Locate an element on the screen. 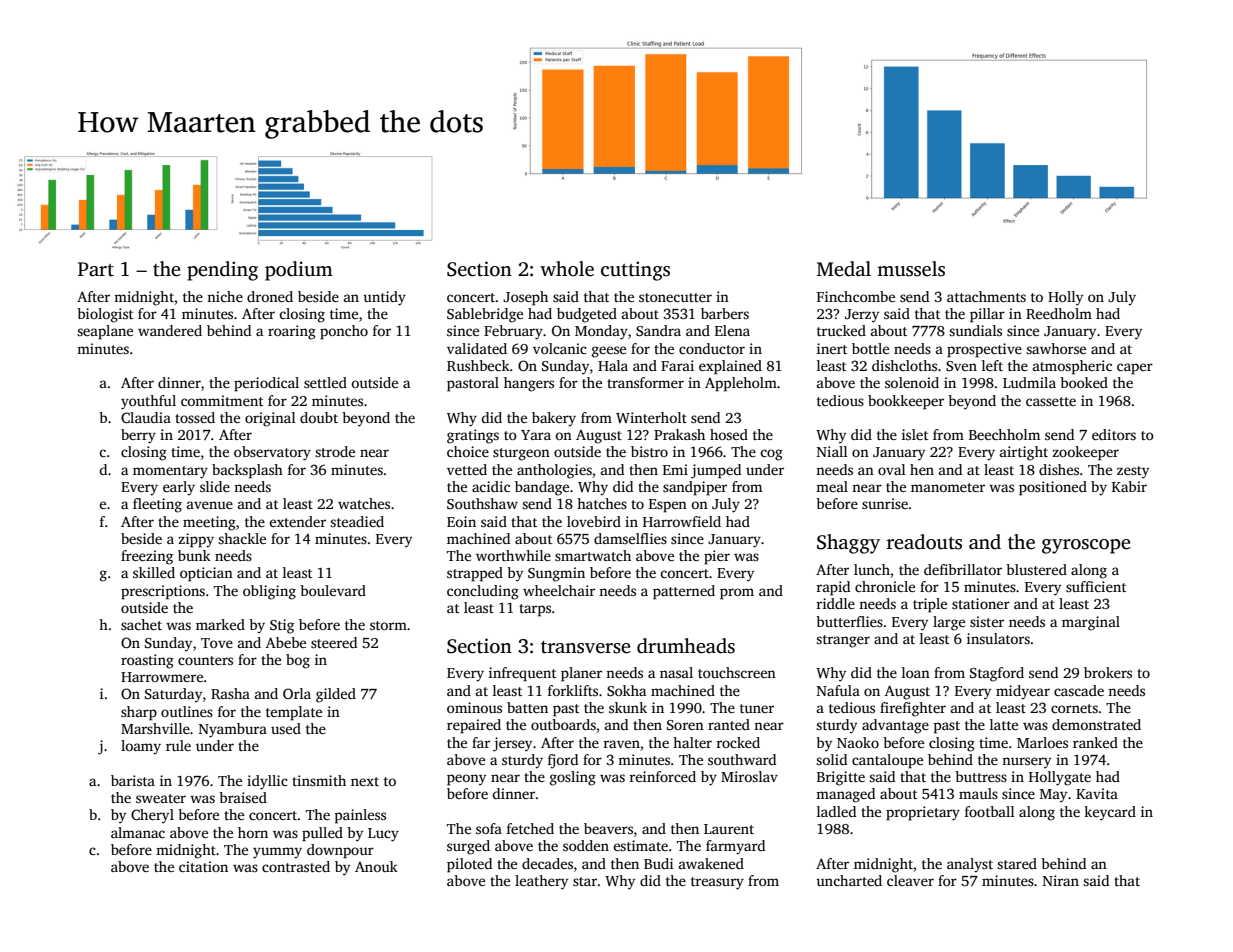 The image size is (1233, 952). whole is located at coordinates (567, 269).
